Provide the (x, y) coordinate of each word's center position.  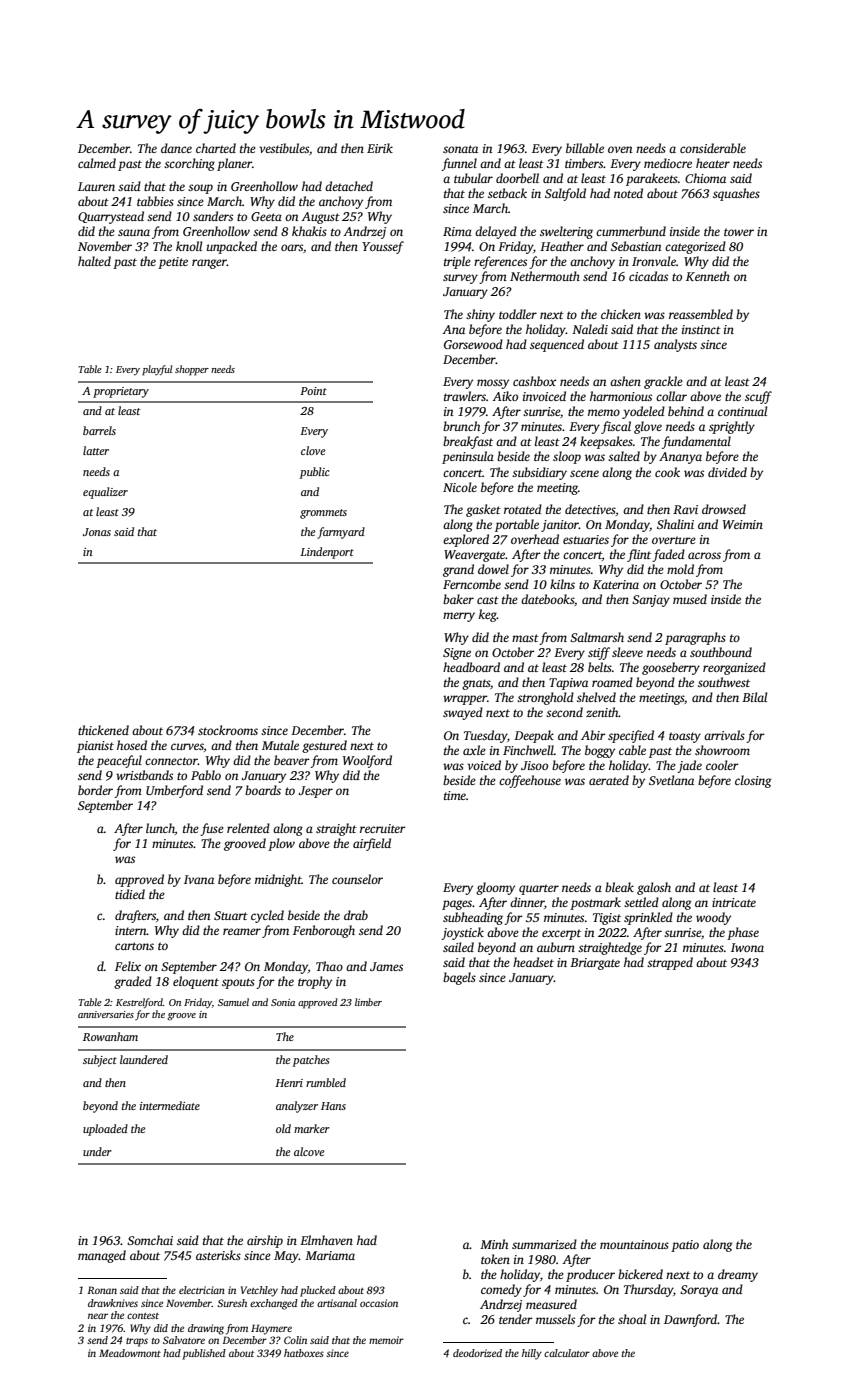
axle (474, 750)
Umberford (174, 791)
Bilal (754, 697)
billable (585, 148)
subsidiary (539, 473)
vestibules (284, 148)
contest (143, 1316)
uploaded (105, 1130)
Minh (494, 1244)
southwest (724, 682)
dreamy (738, 1275)
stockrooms (228, 730)
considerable (713, 148)
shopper (192, 370)
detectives (590, 509)
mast (525, 638)
